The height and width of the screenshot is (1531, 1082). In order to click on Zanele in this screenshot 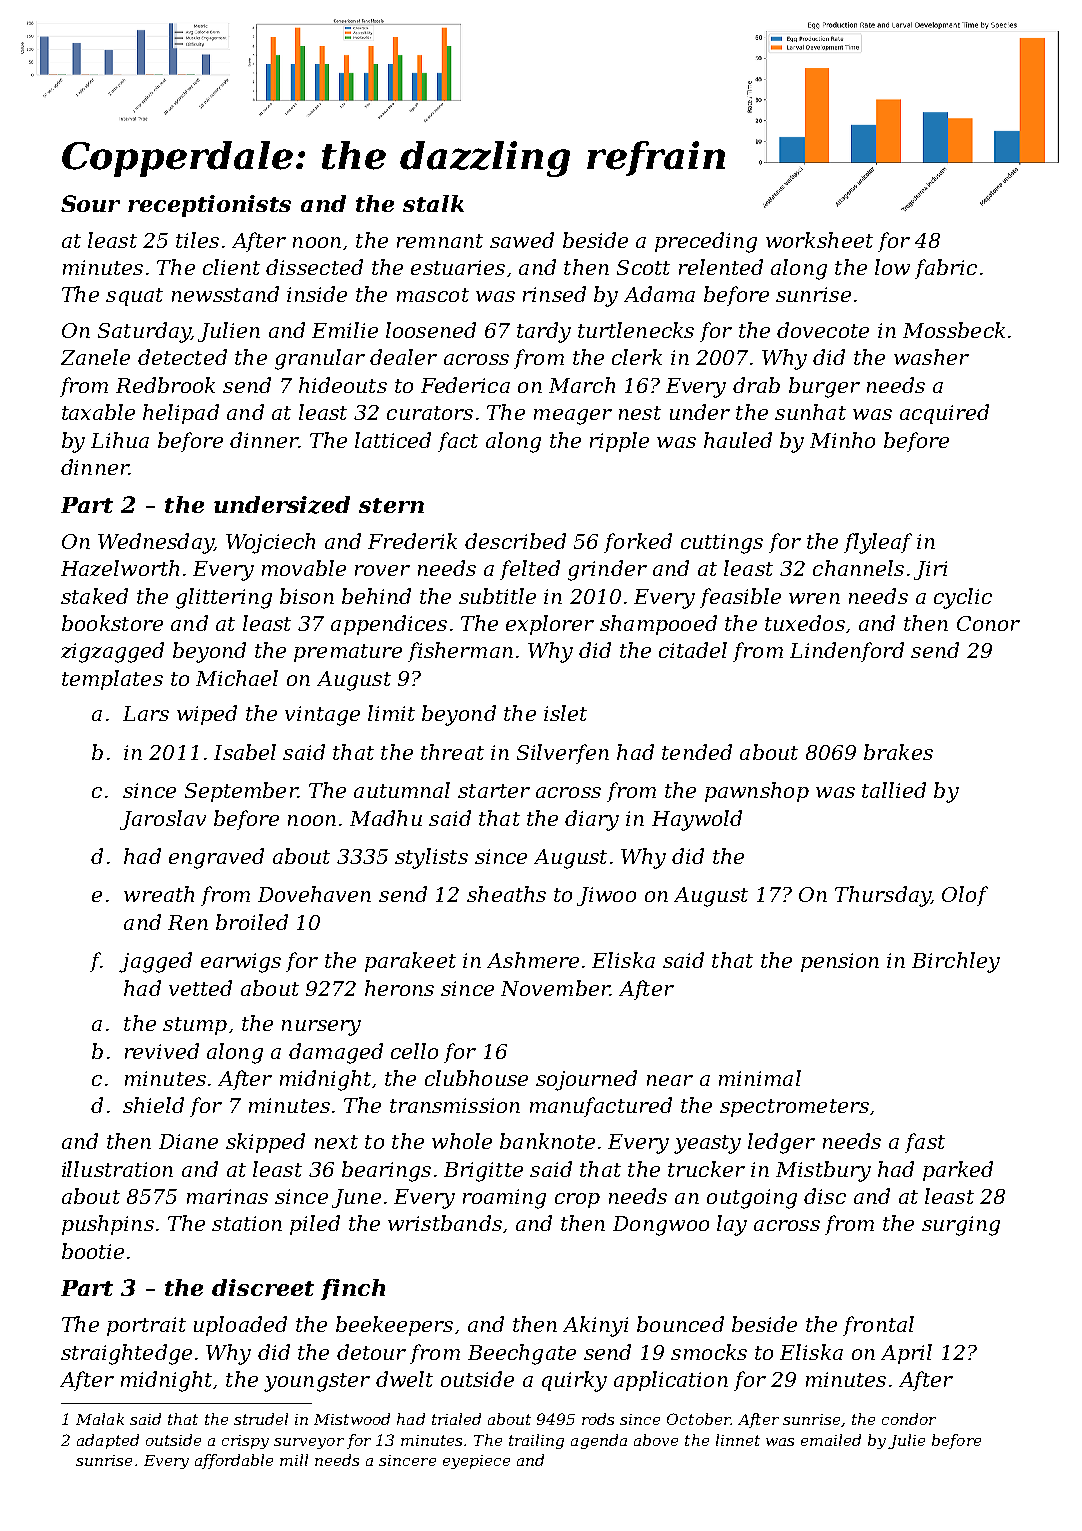, I will do `click(95, 357)`.
